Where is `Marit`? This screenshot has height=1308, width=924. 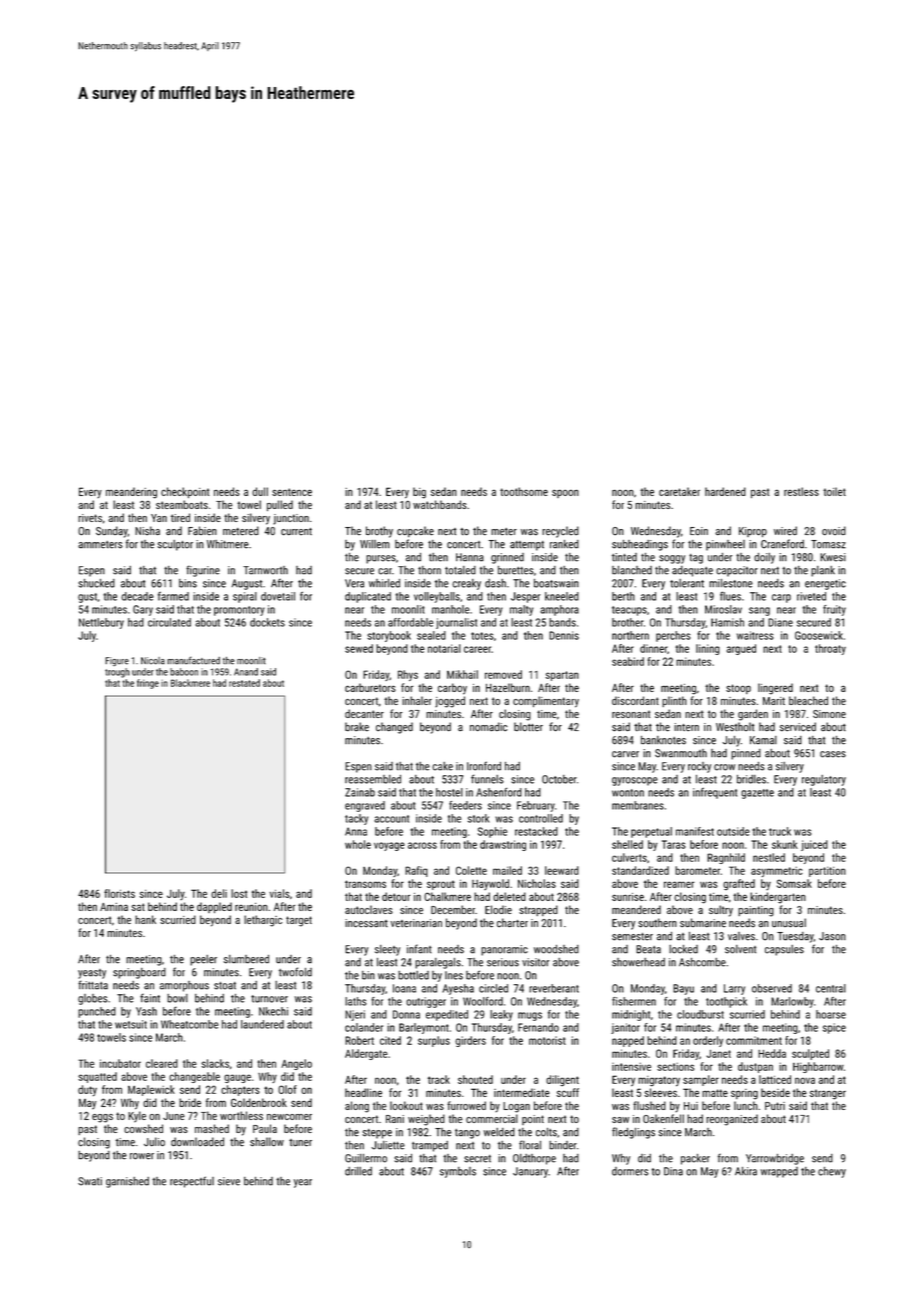
Marit is located at coordinates (774, 701).
